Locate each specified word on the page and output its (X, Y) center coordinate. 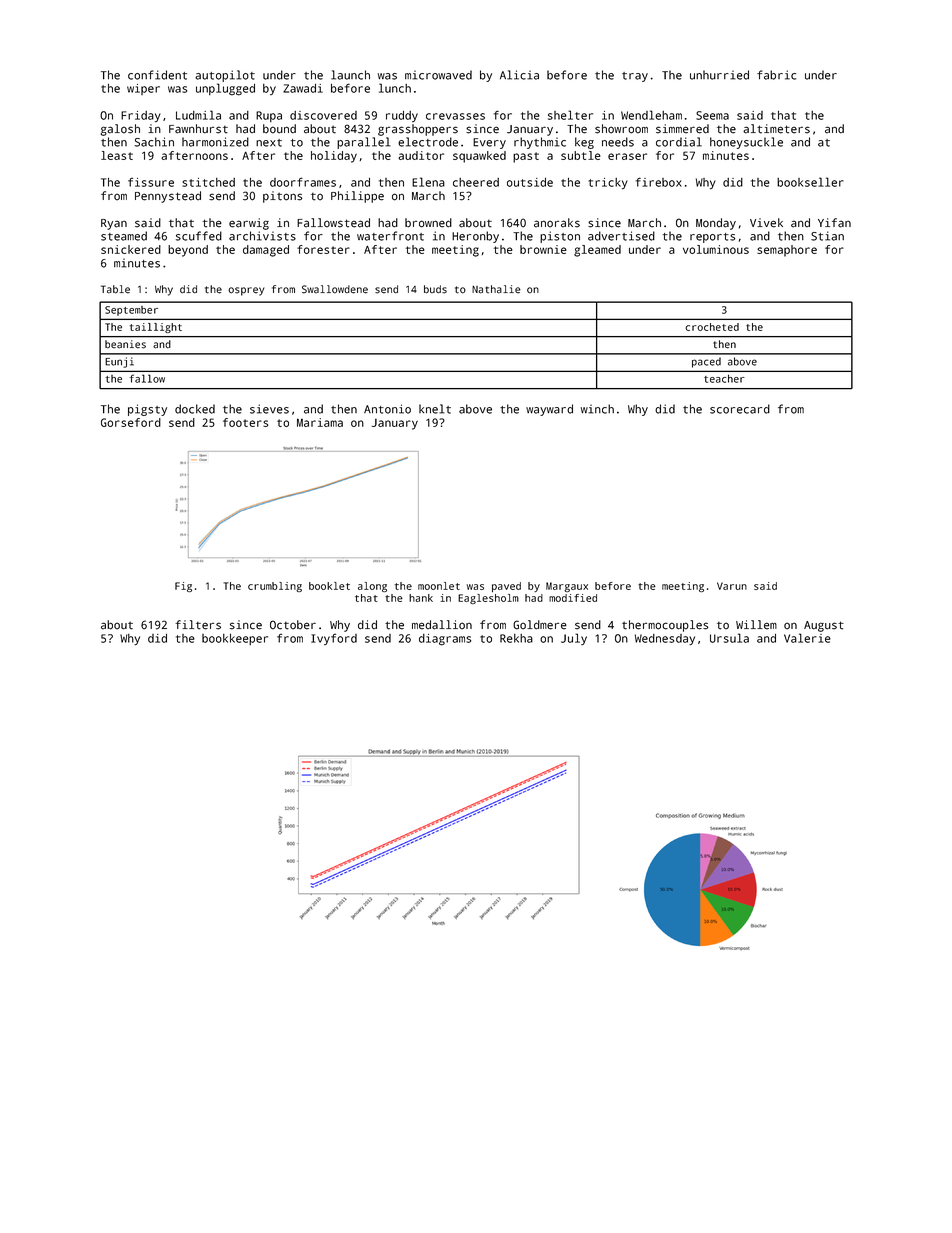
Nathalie (496, 289)
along (372, 587)
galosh (120, 130)
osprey (246, 291)
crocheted (712, 327)
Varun (732, 586)
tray (635, 77)
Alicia (519, 75)
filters (198, 625)
